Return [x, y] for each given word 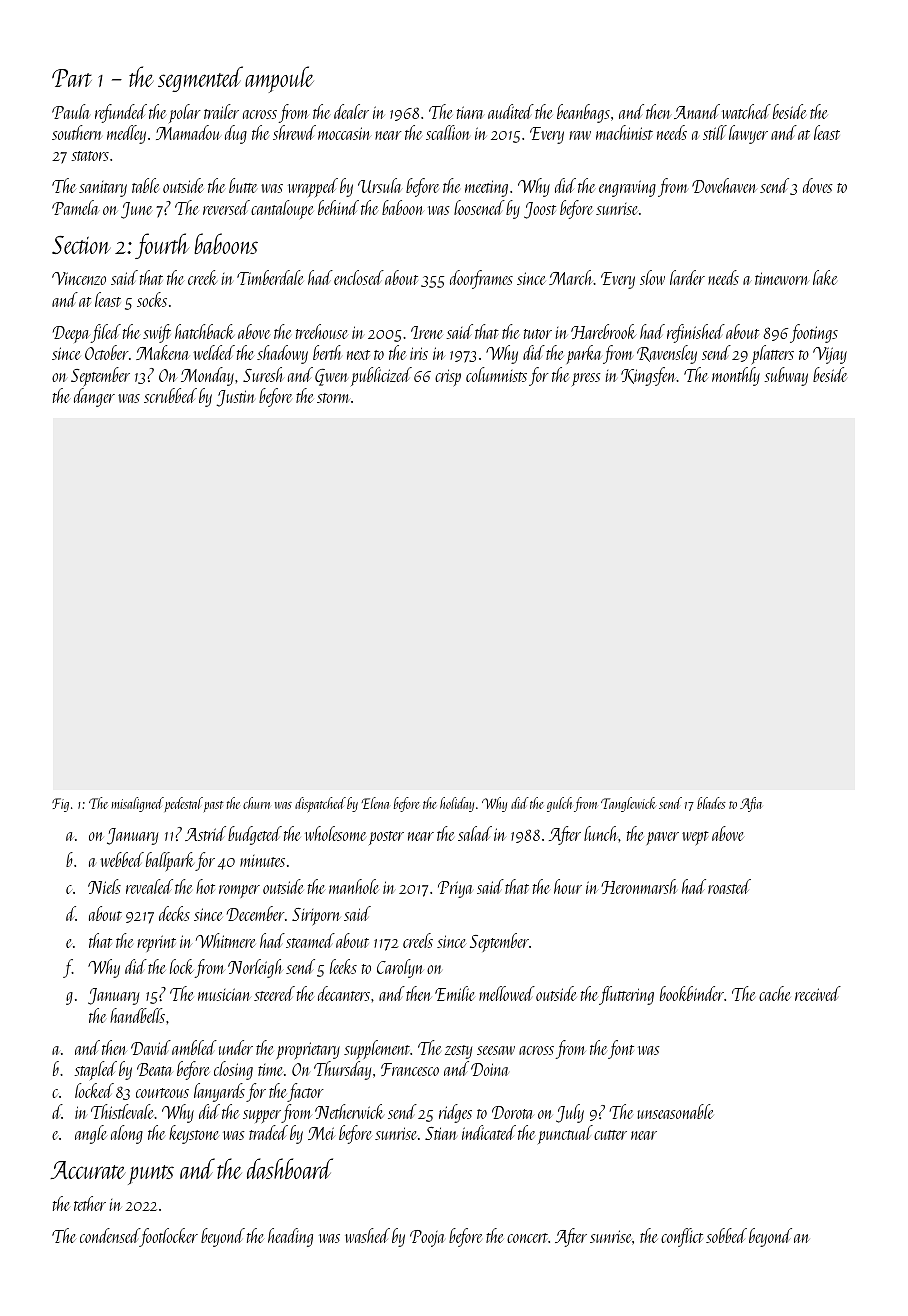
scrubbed [170, 395]
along [127, 1134]
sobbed [726, 1235]
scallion [448, 132]
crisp [448, 377]
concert [527, 1238]
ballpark [170, 861]
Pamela [75, 207]
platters [773, 354]
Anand [697, 111]
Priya [455, 889]
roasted [729, 886]
